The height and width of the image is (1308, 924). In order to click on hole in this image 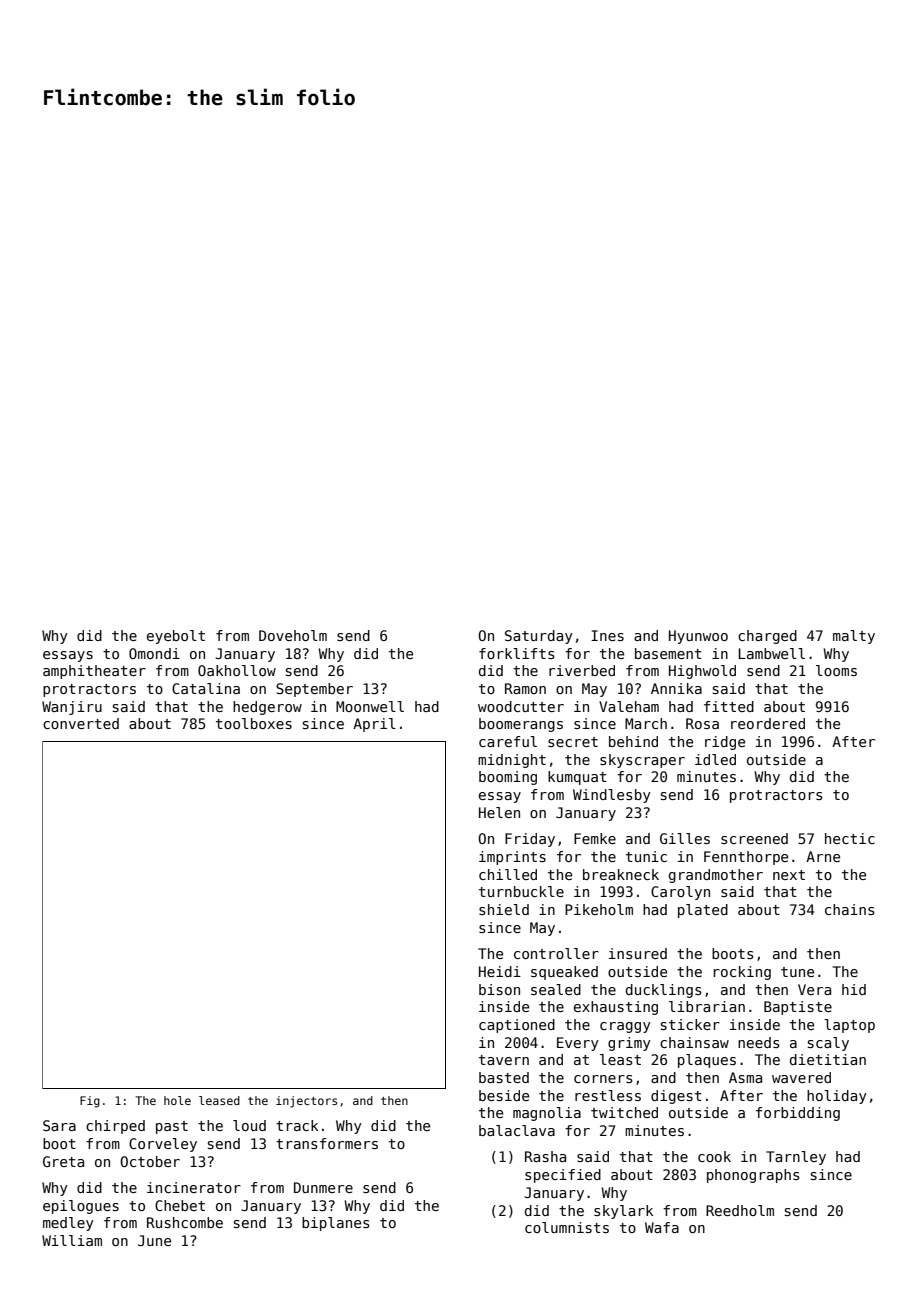, I will do `click(177, 1100)`.
